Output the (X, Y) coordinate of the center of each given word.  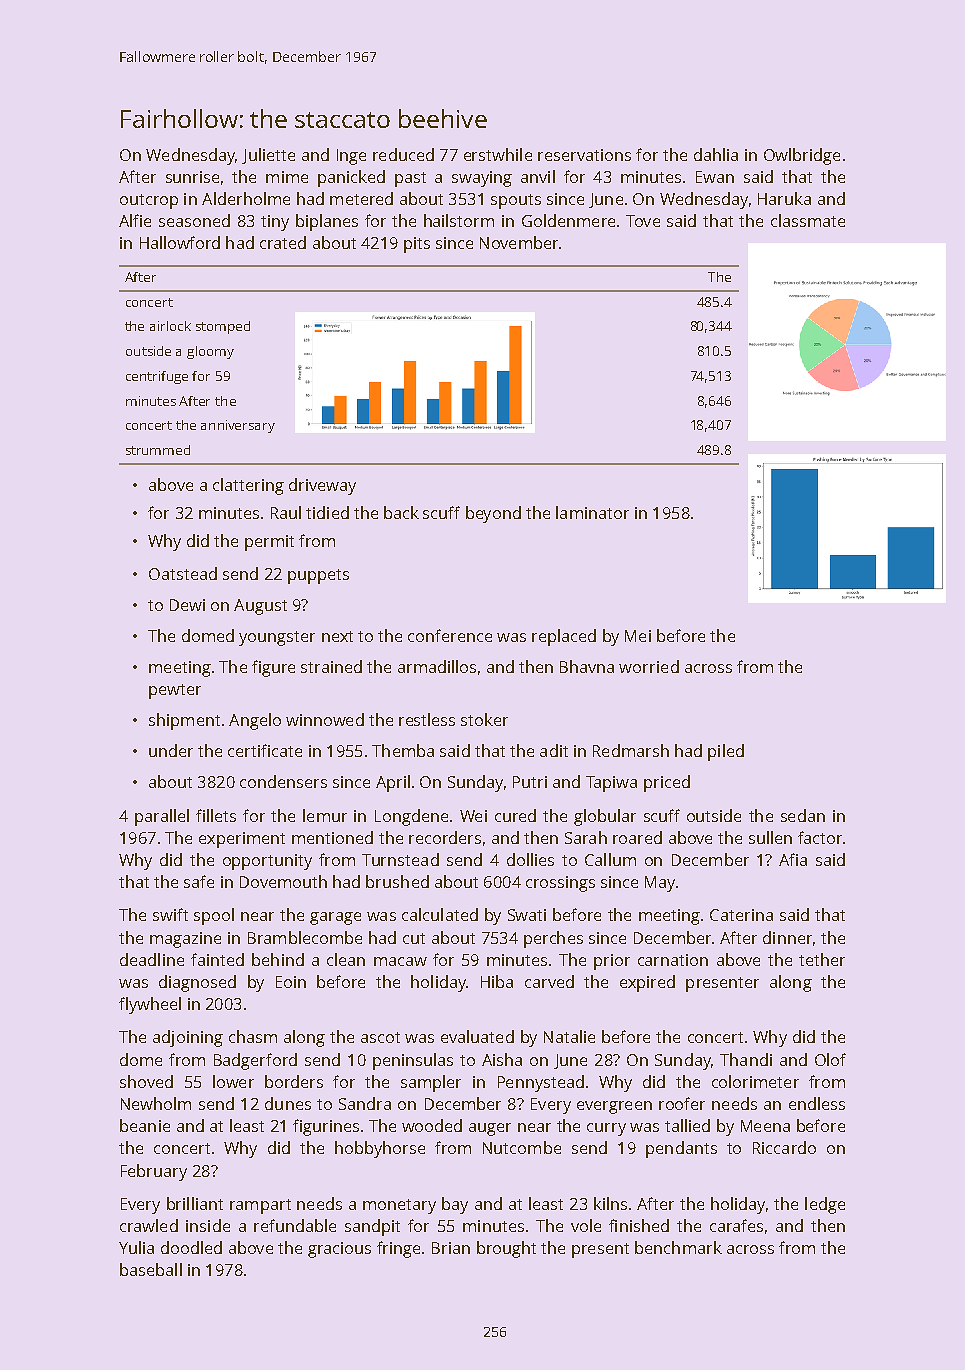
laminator (592, 512)
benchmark (678, 1247)
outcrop (149, 201)
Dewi (187, 605)
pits (417, 245)
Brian (451, 1248)
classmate (808, 220)
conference (450, 635)
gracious (339, 1250)
